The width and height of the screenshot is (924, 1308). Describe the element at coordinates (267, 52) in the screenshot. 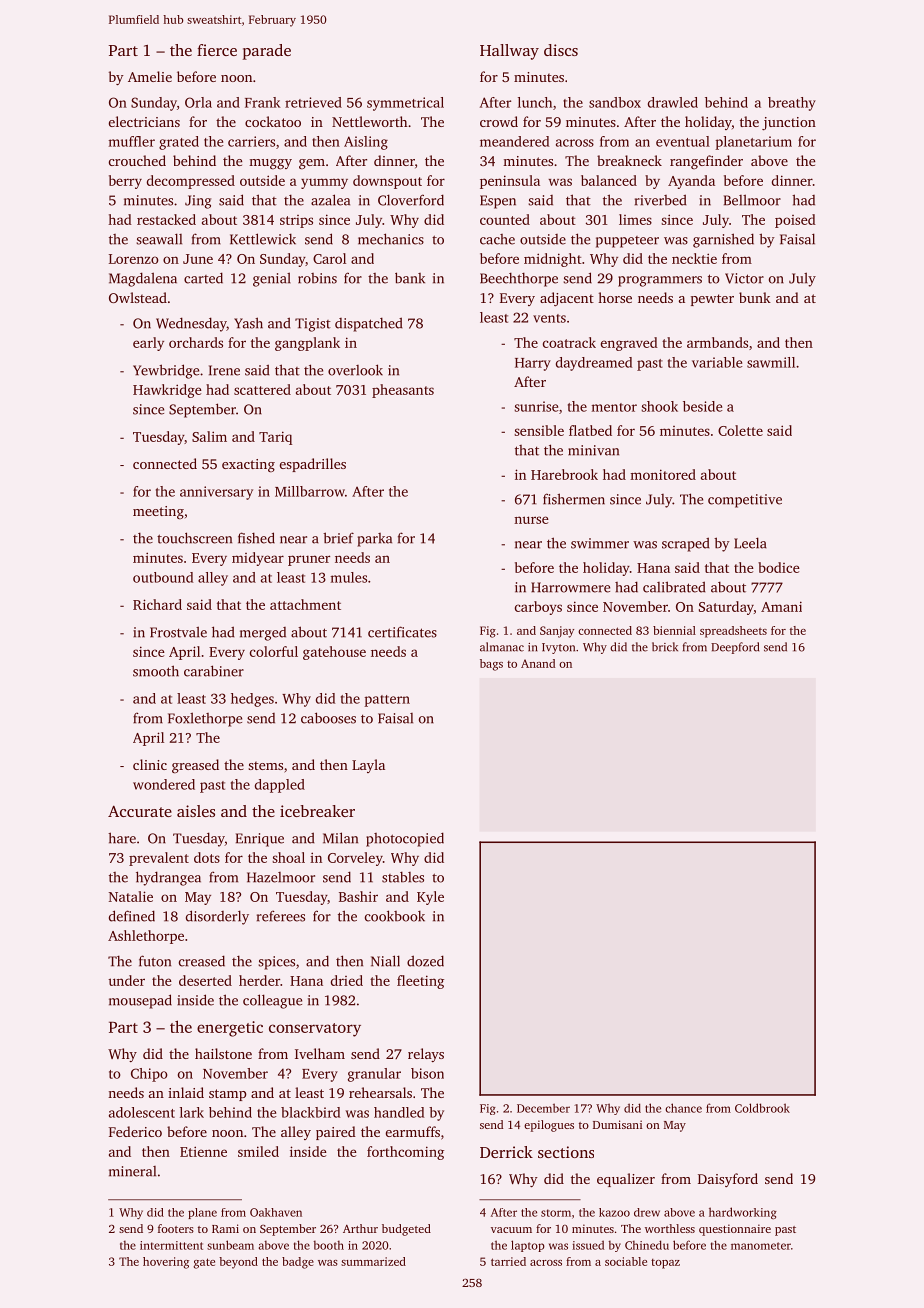

I see `parade` at that location.
